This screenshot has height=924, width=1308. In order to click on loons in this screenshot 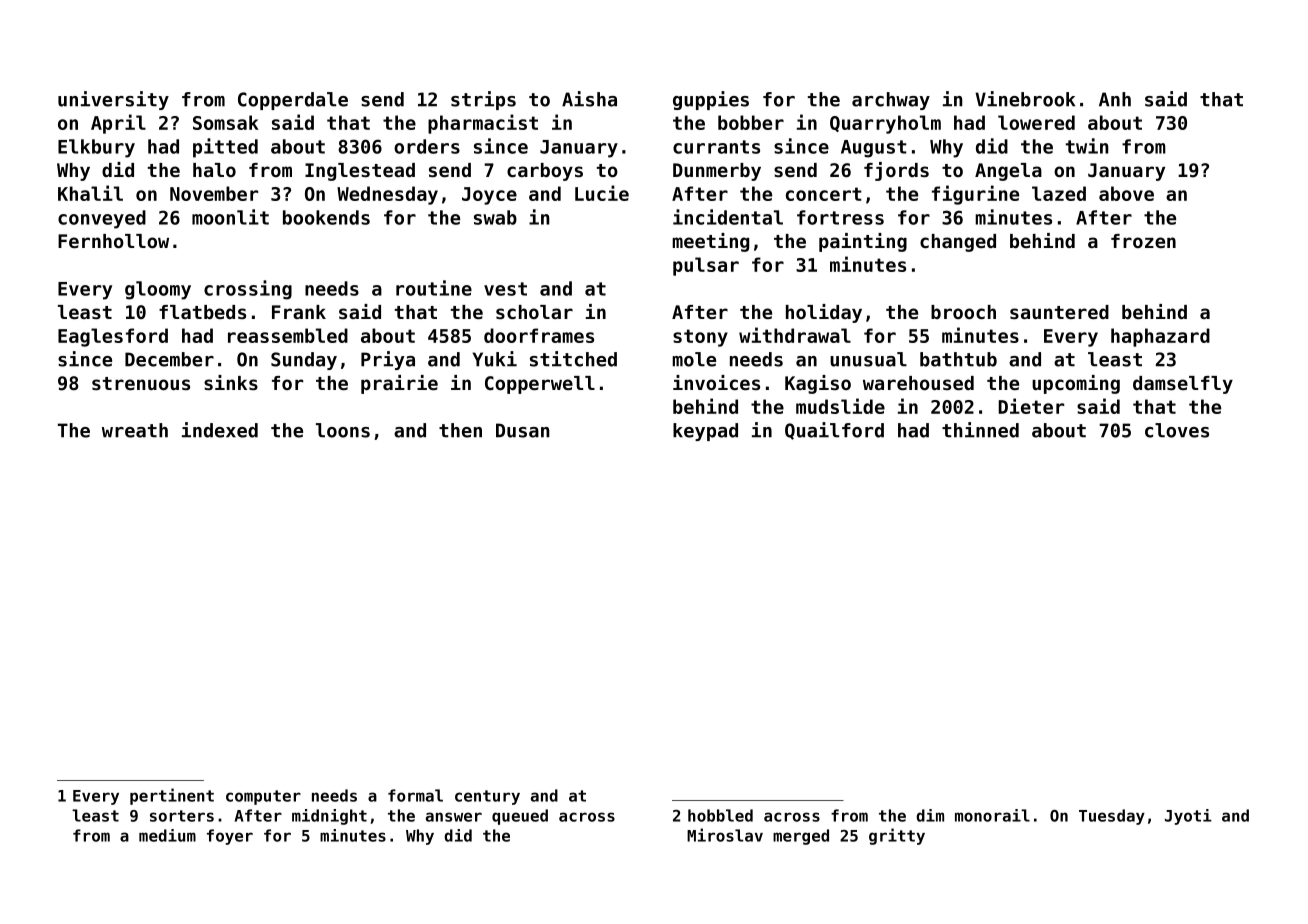, I will do `click(343, 430)`.
